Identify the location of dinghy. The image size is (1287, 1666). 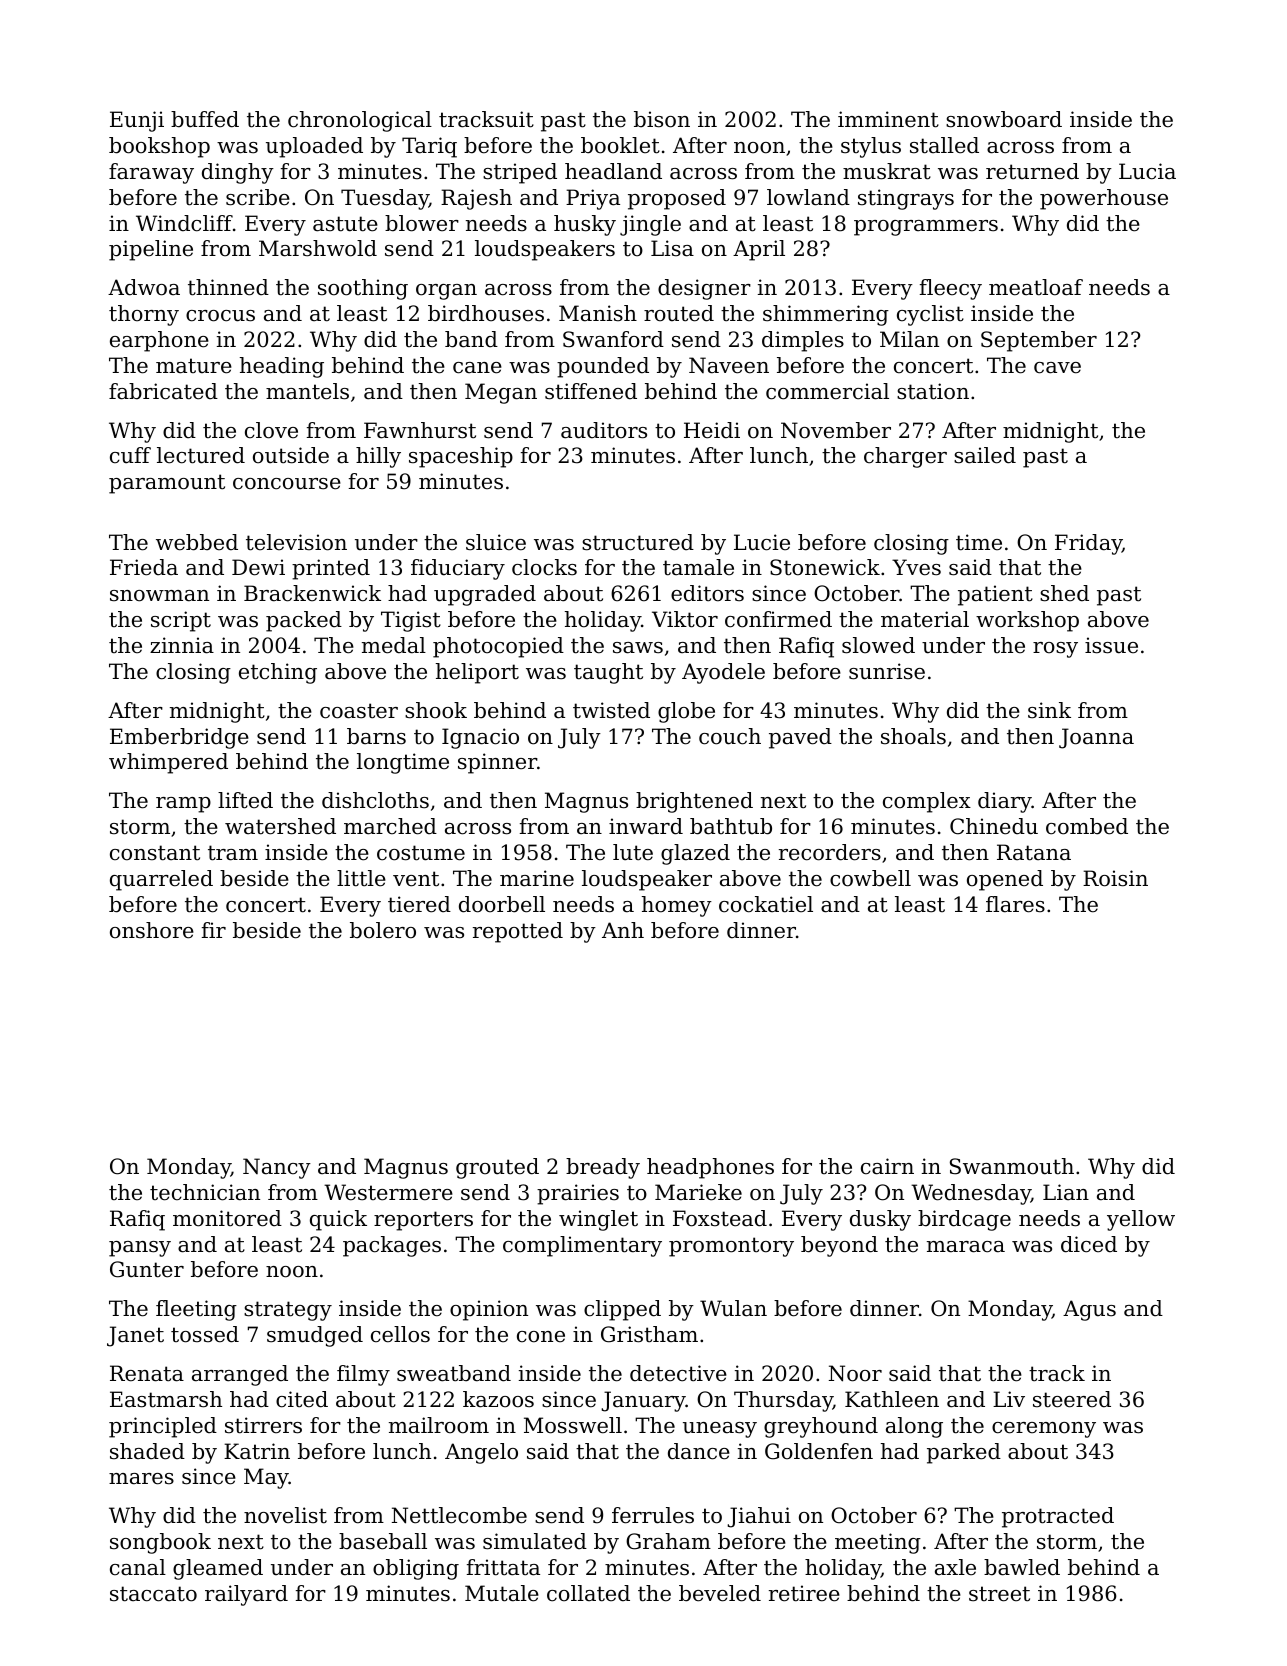
(238, 173).
